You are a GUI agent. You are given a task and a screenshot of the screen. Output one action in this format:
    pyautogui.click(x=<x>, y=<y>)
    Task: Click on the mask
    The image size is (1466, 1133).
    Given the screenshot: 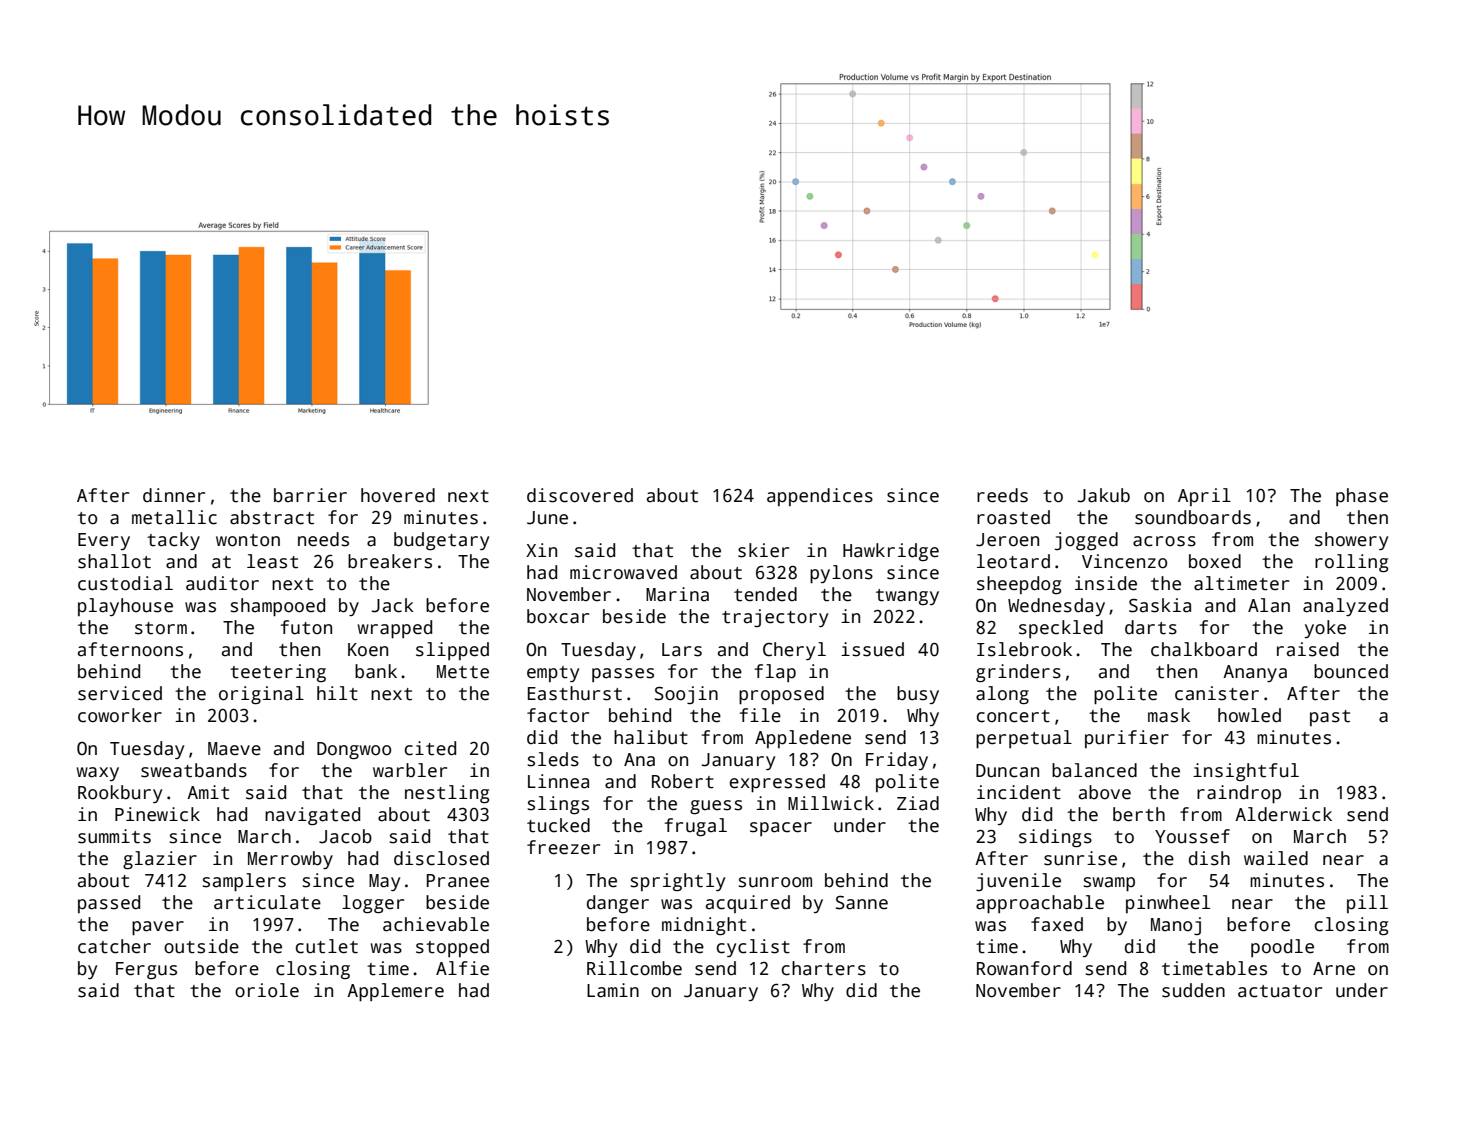 What is the action you would take?
    pyautogui.click(x=1169, y=715)
